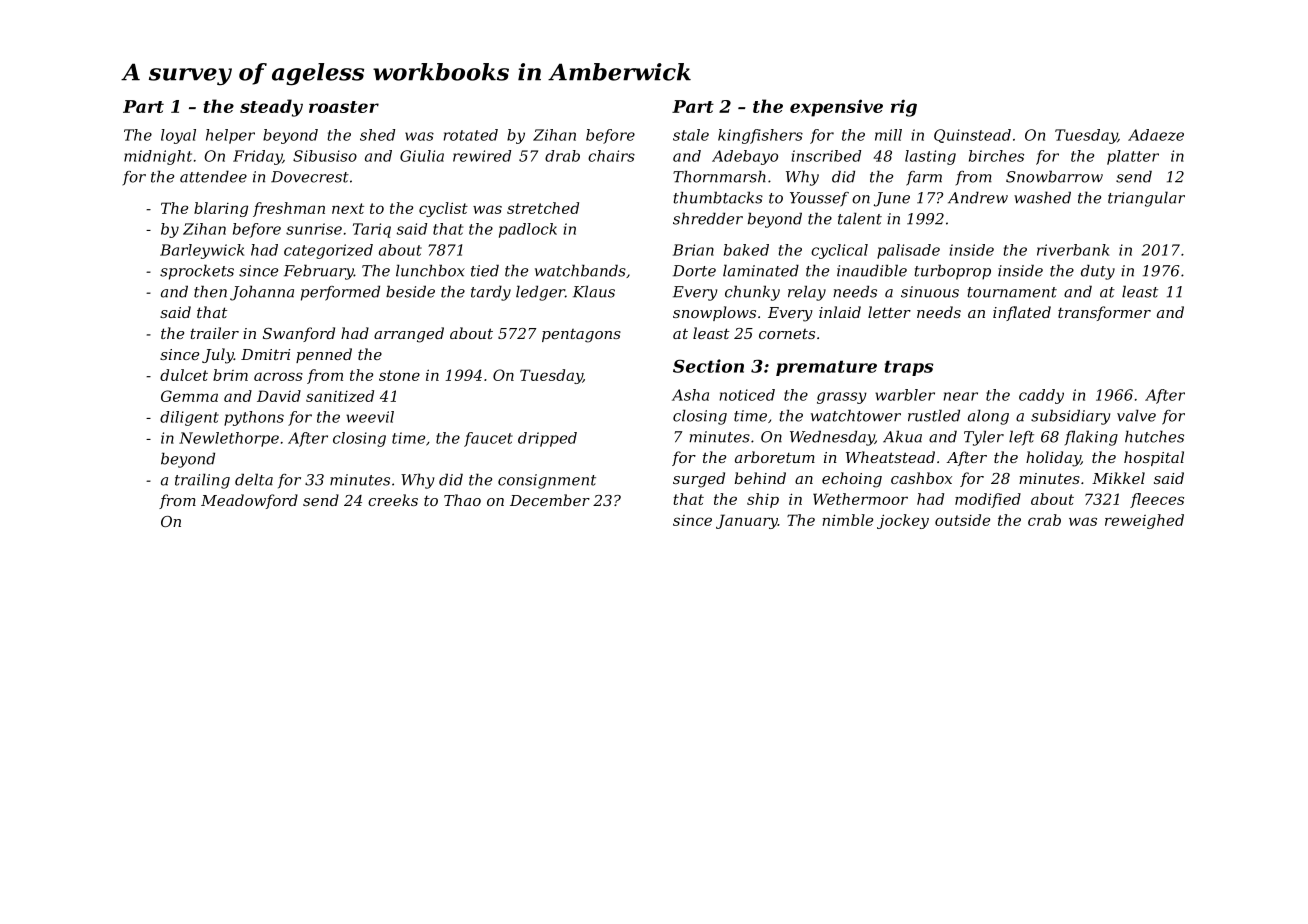 The image size is (1308, 924). What do you see at coordinates (581, 336) in the screenshot?
I see `pentagons` at bounding box center [581, 336].
